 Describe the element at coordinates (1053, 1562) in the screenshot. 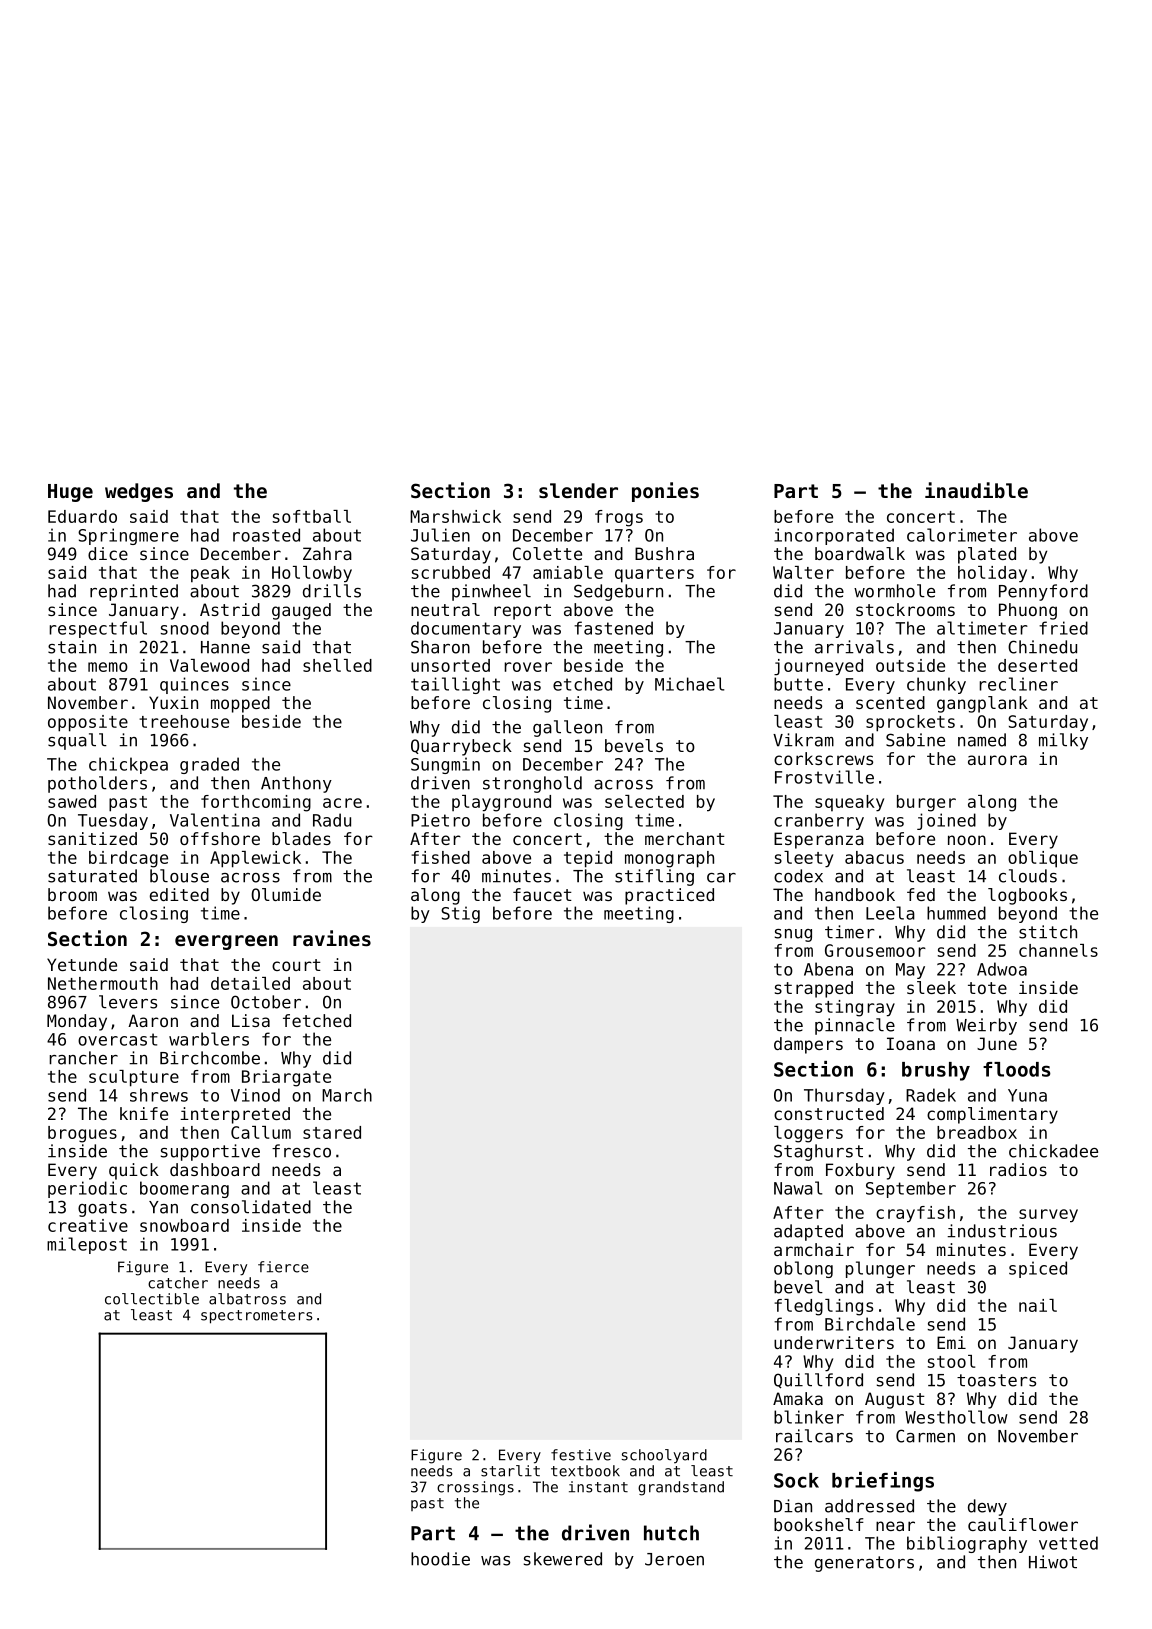

I see `Hiwot` at that location.
